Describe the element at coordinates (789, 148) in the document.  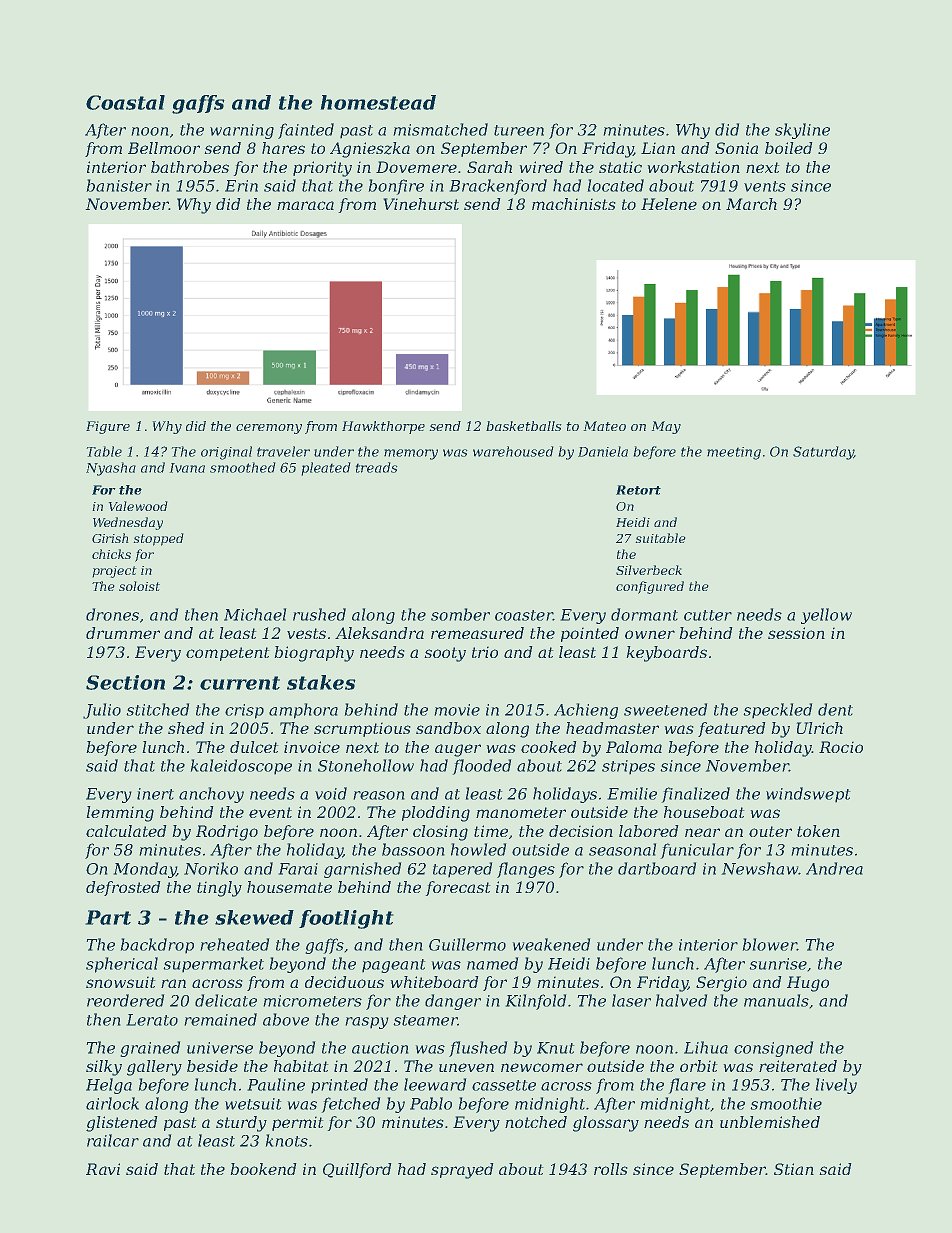
I see `boiled` at that location.
